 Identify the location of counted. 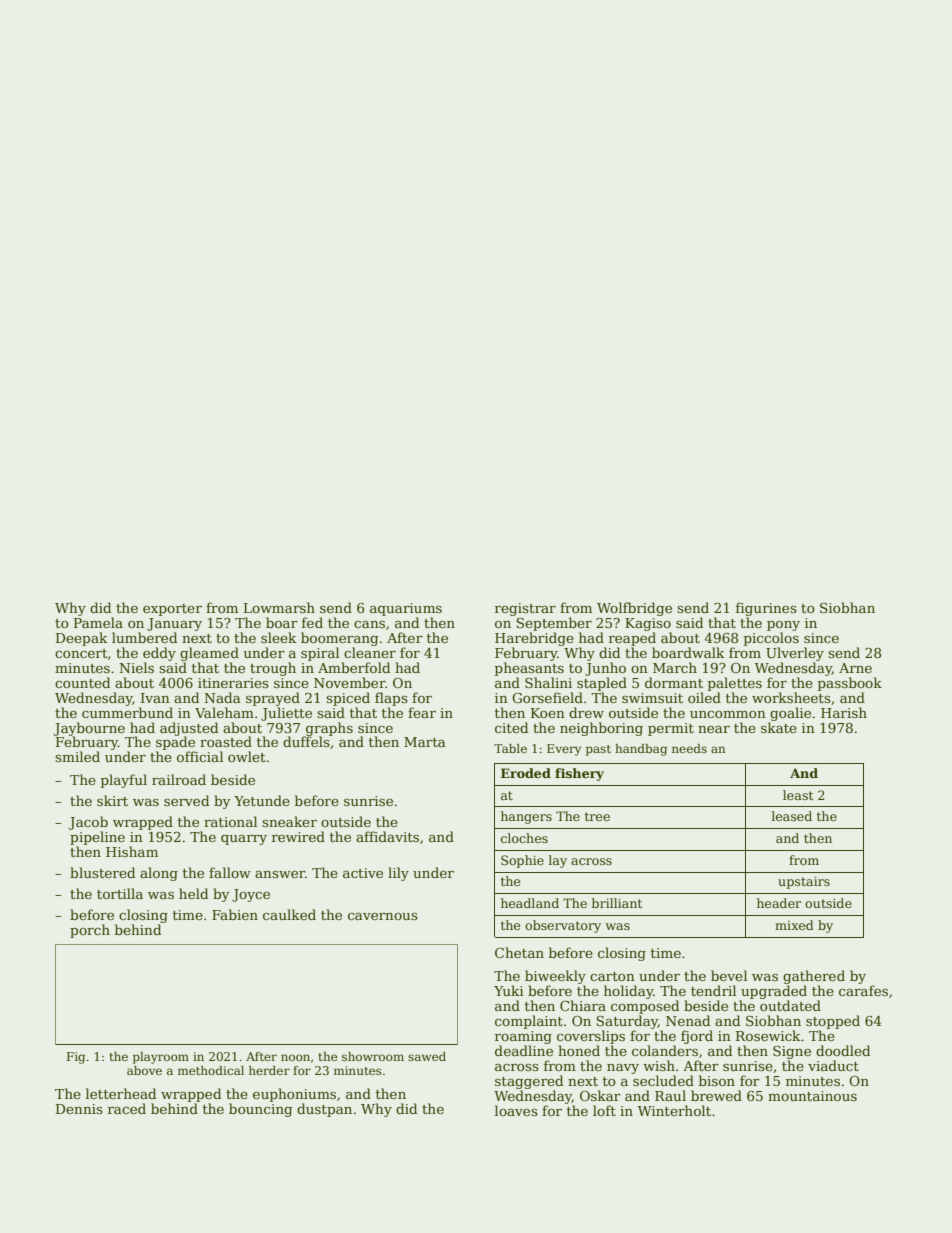
(82, 682).
